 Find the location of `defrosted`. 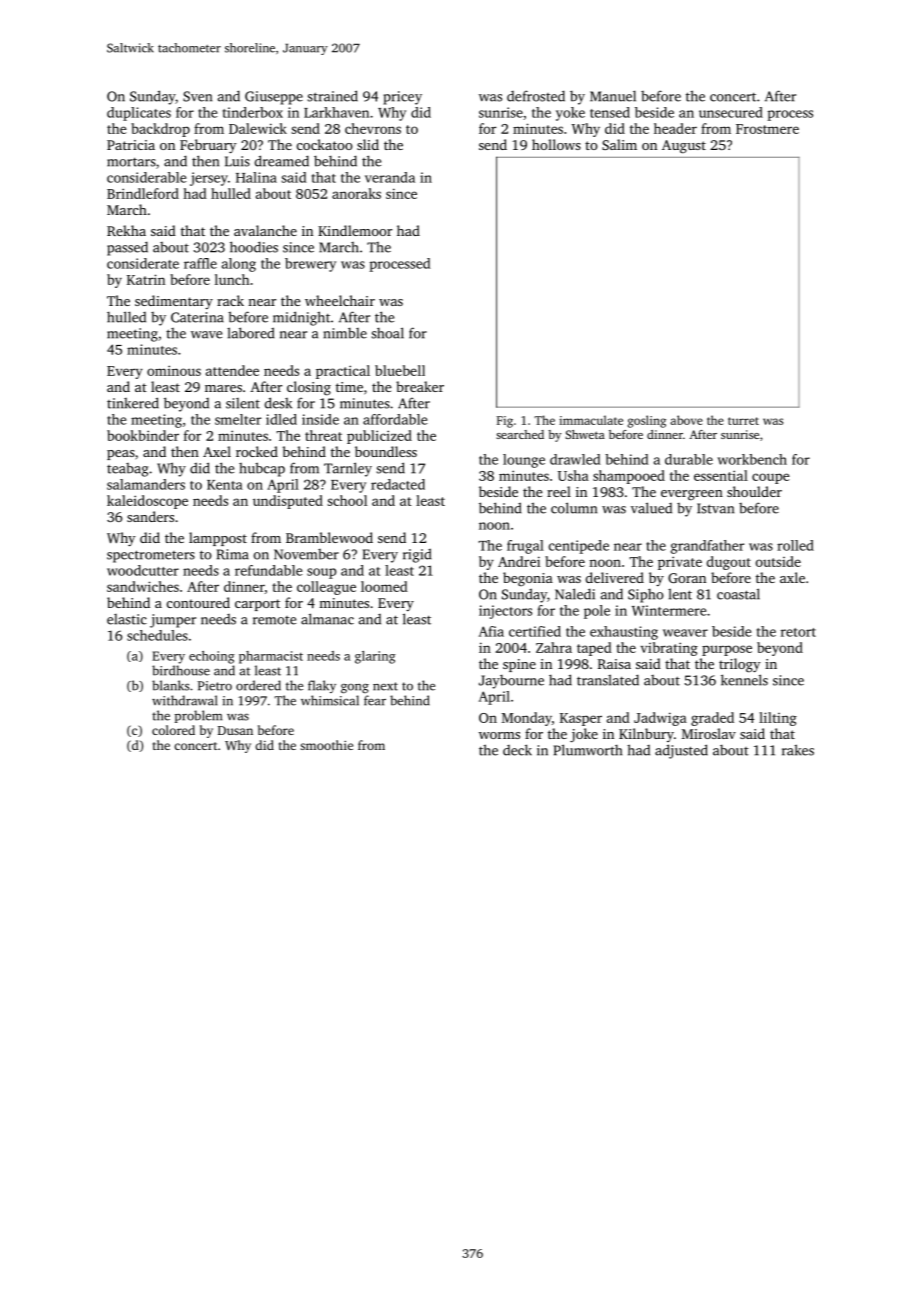

defrosted is located at coordinates (536, 96).
